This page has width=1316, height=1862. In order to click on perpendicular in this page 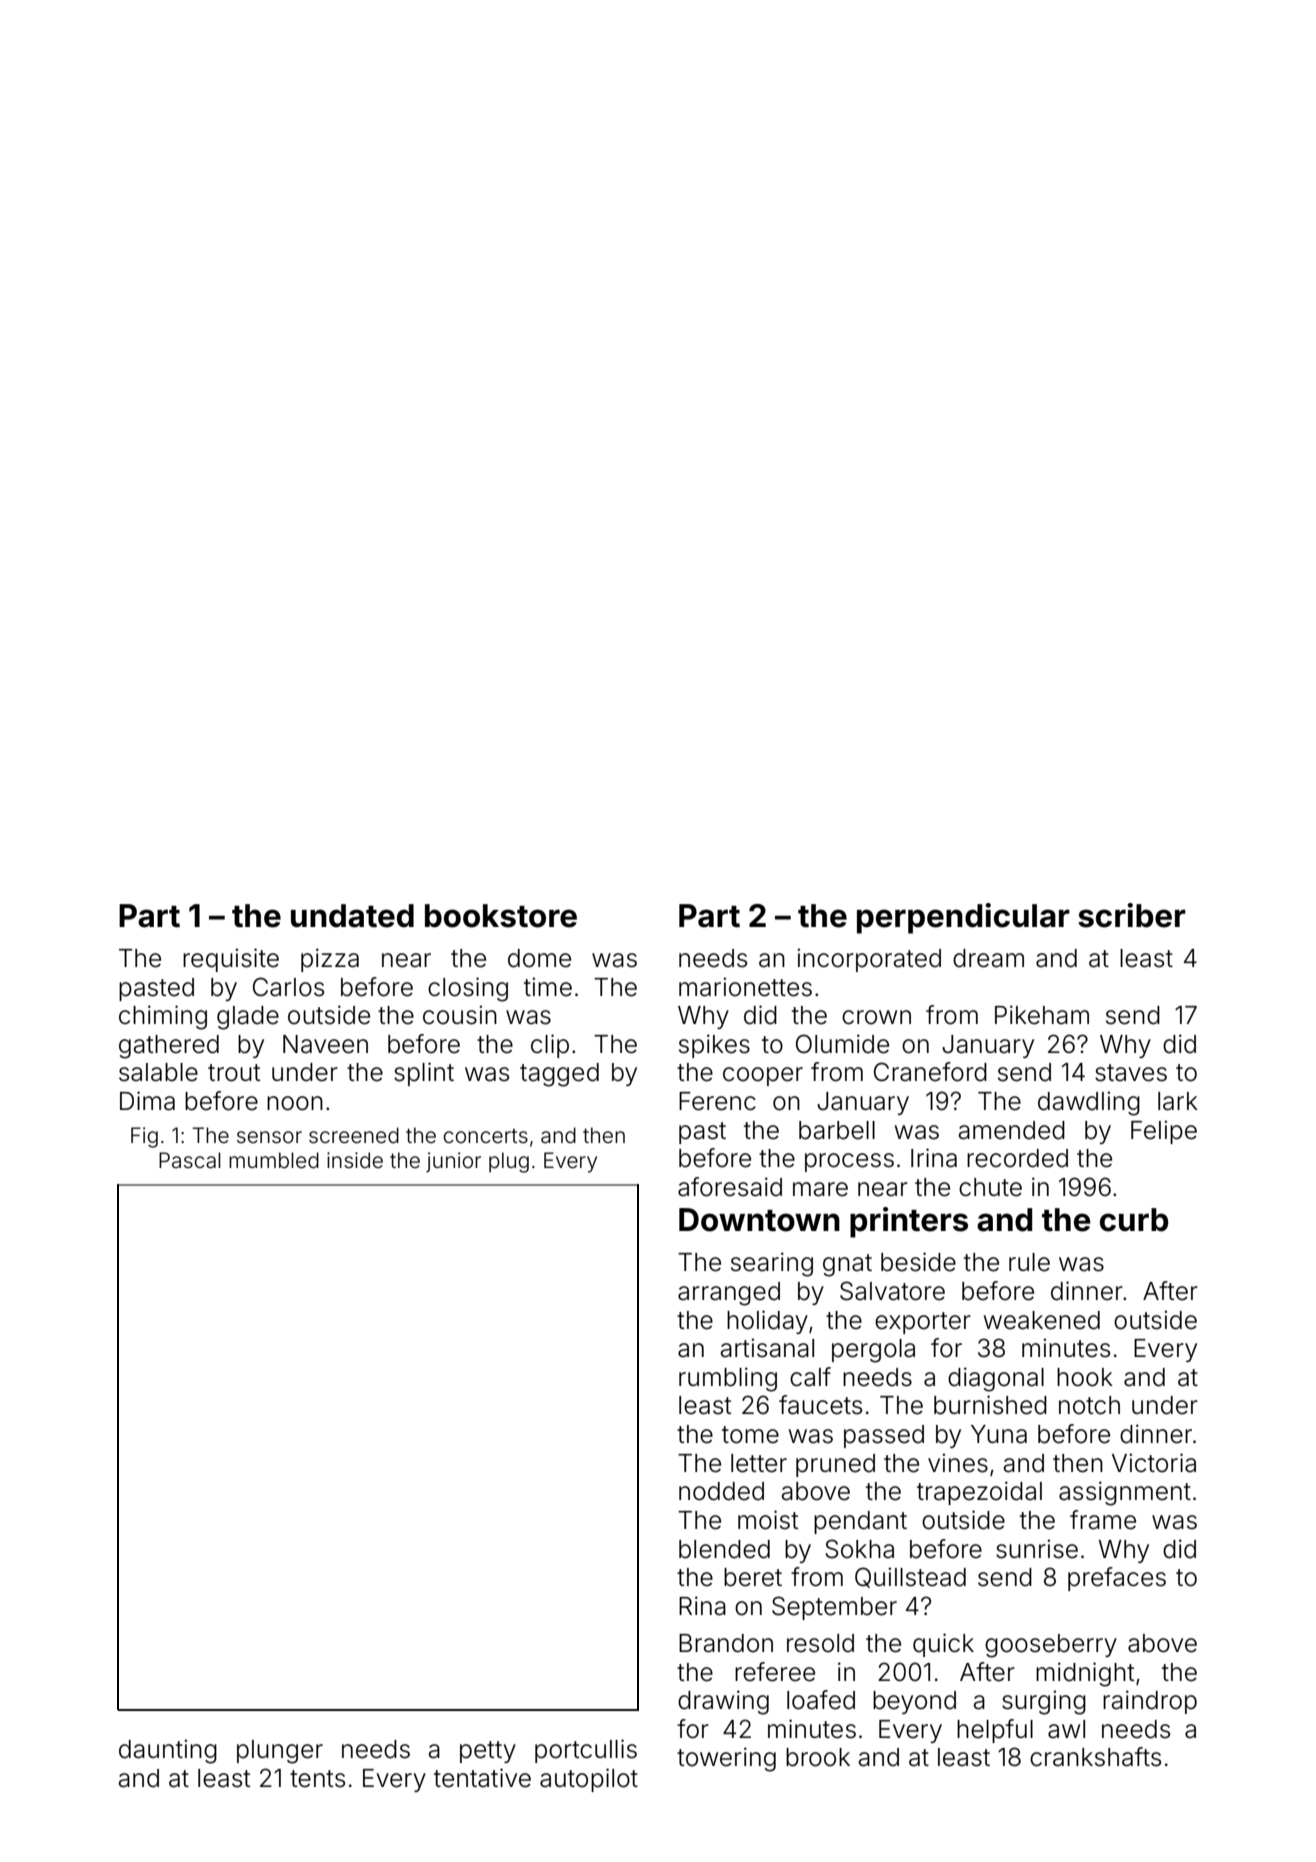, I will do `click(963, 918)`.
